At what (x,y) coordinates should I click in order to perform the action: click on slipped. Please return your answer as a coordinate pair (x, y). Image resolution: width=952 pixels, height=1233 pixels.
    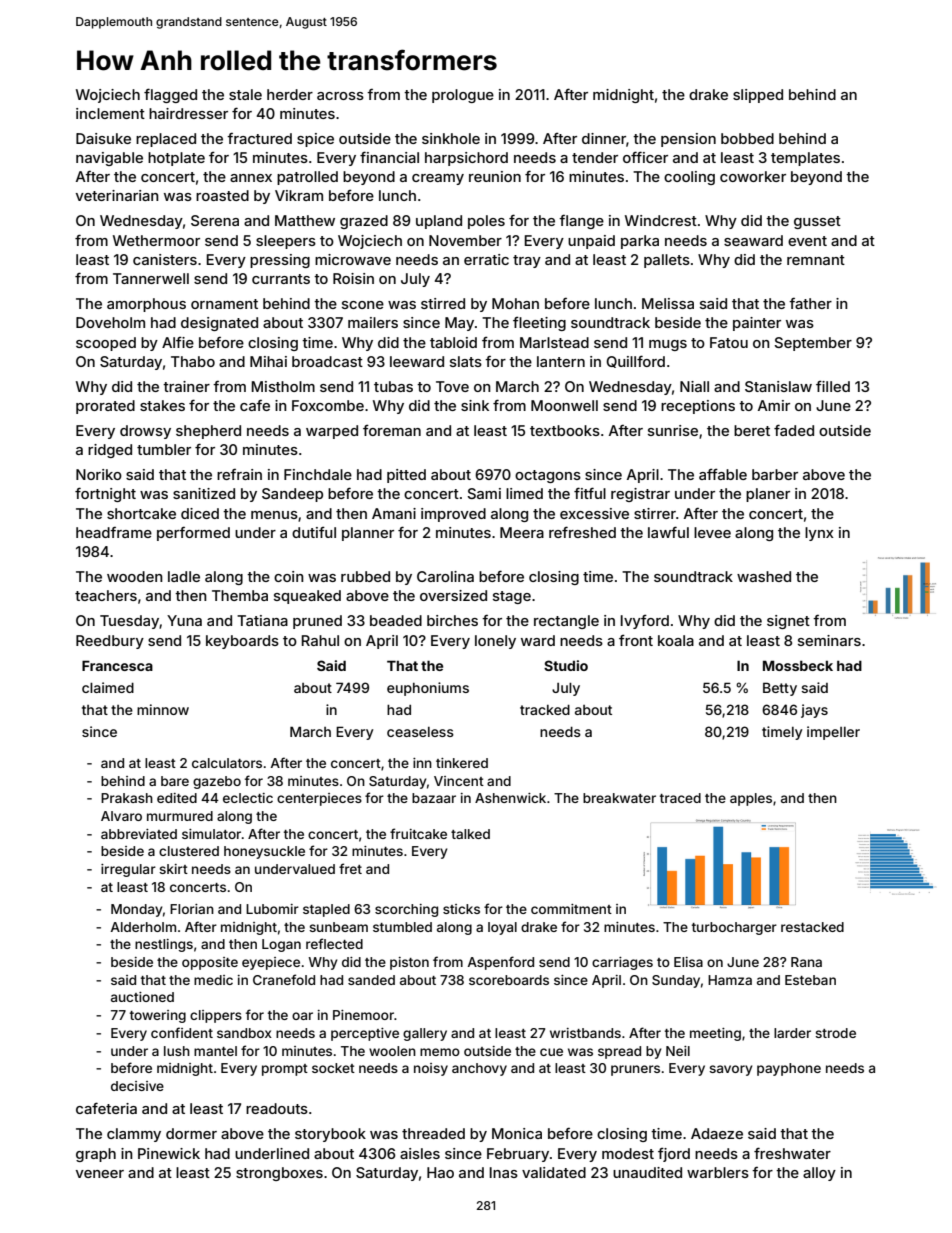
    Looking at the image, I should click on (758, 96).
